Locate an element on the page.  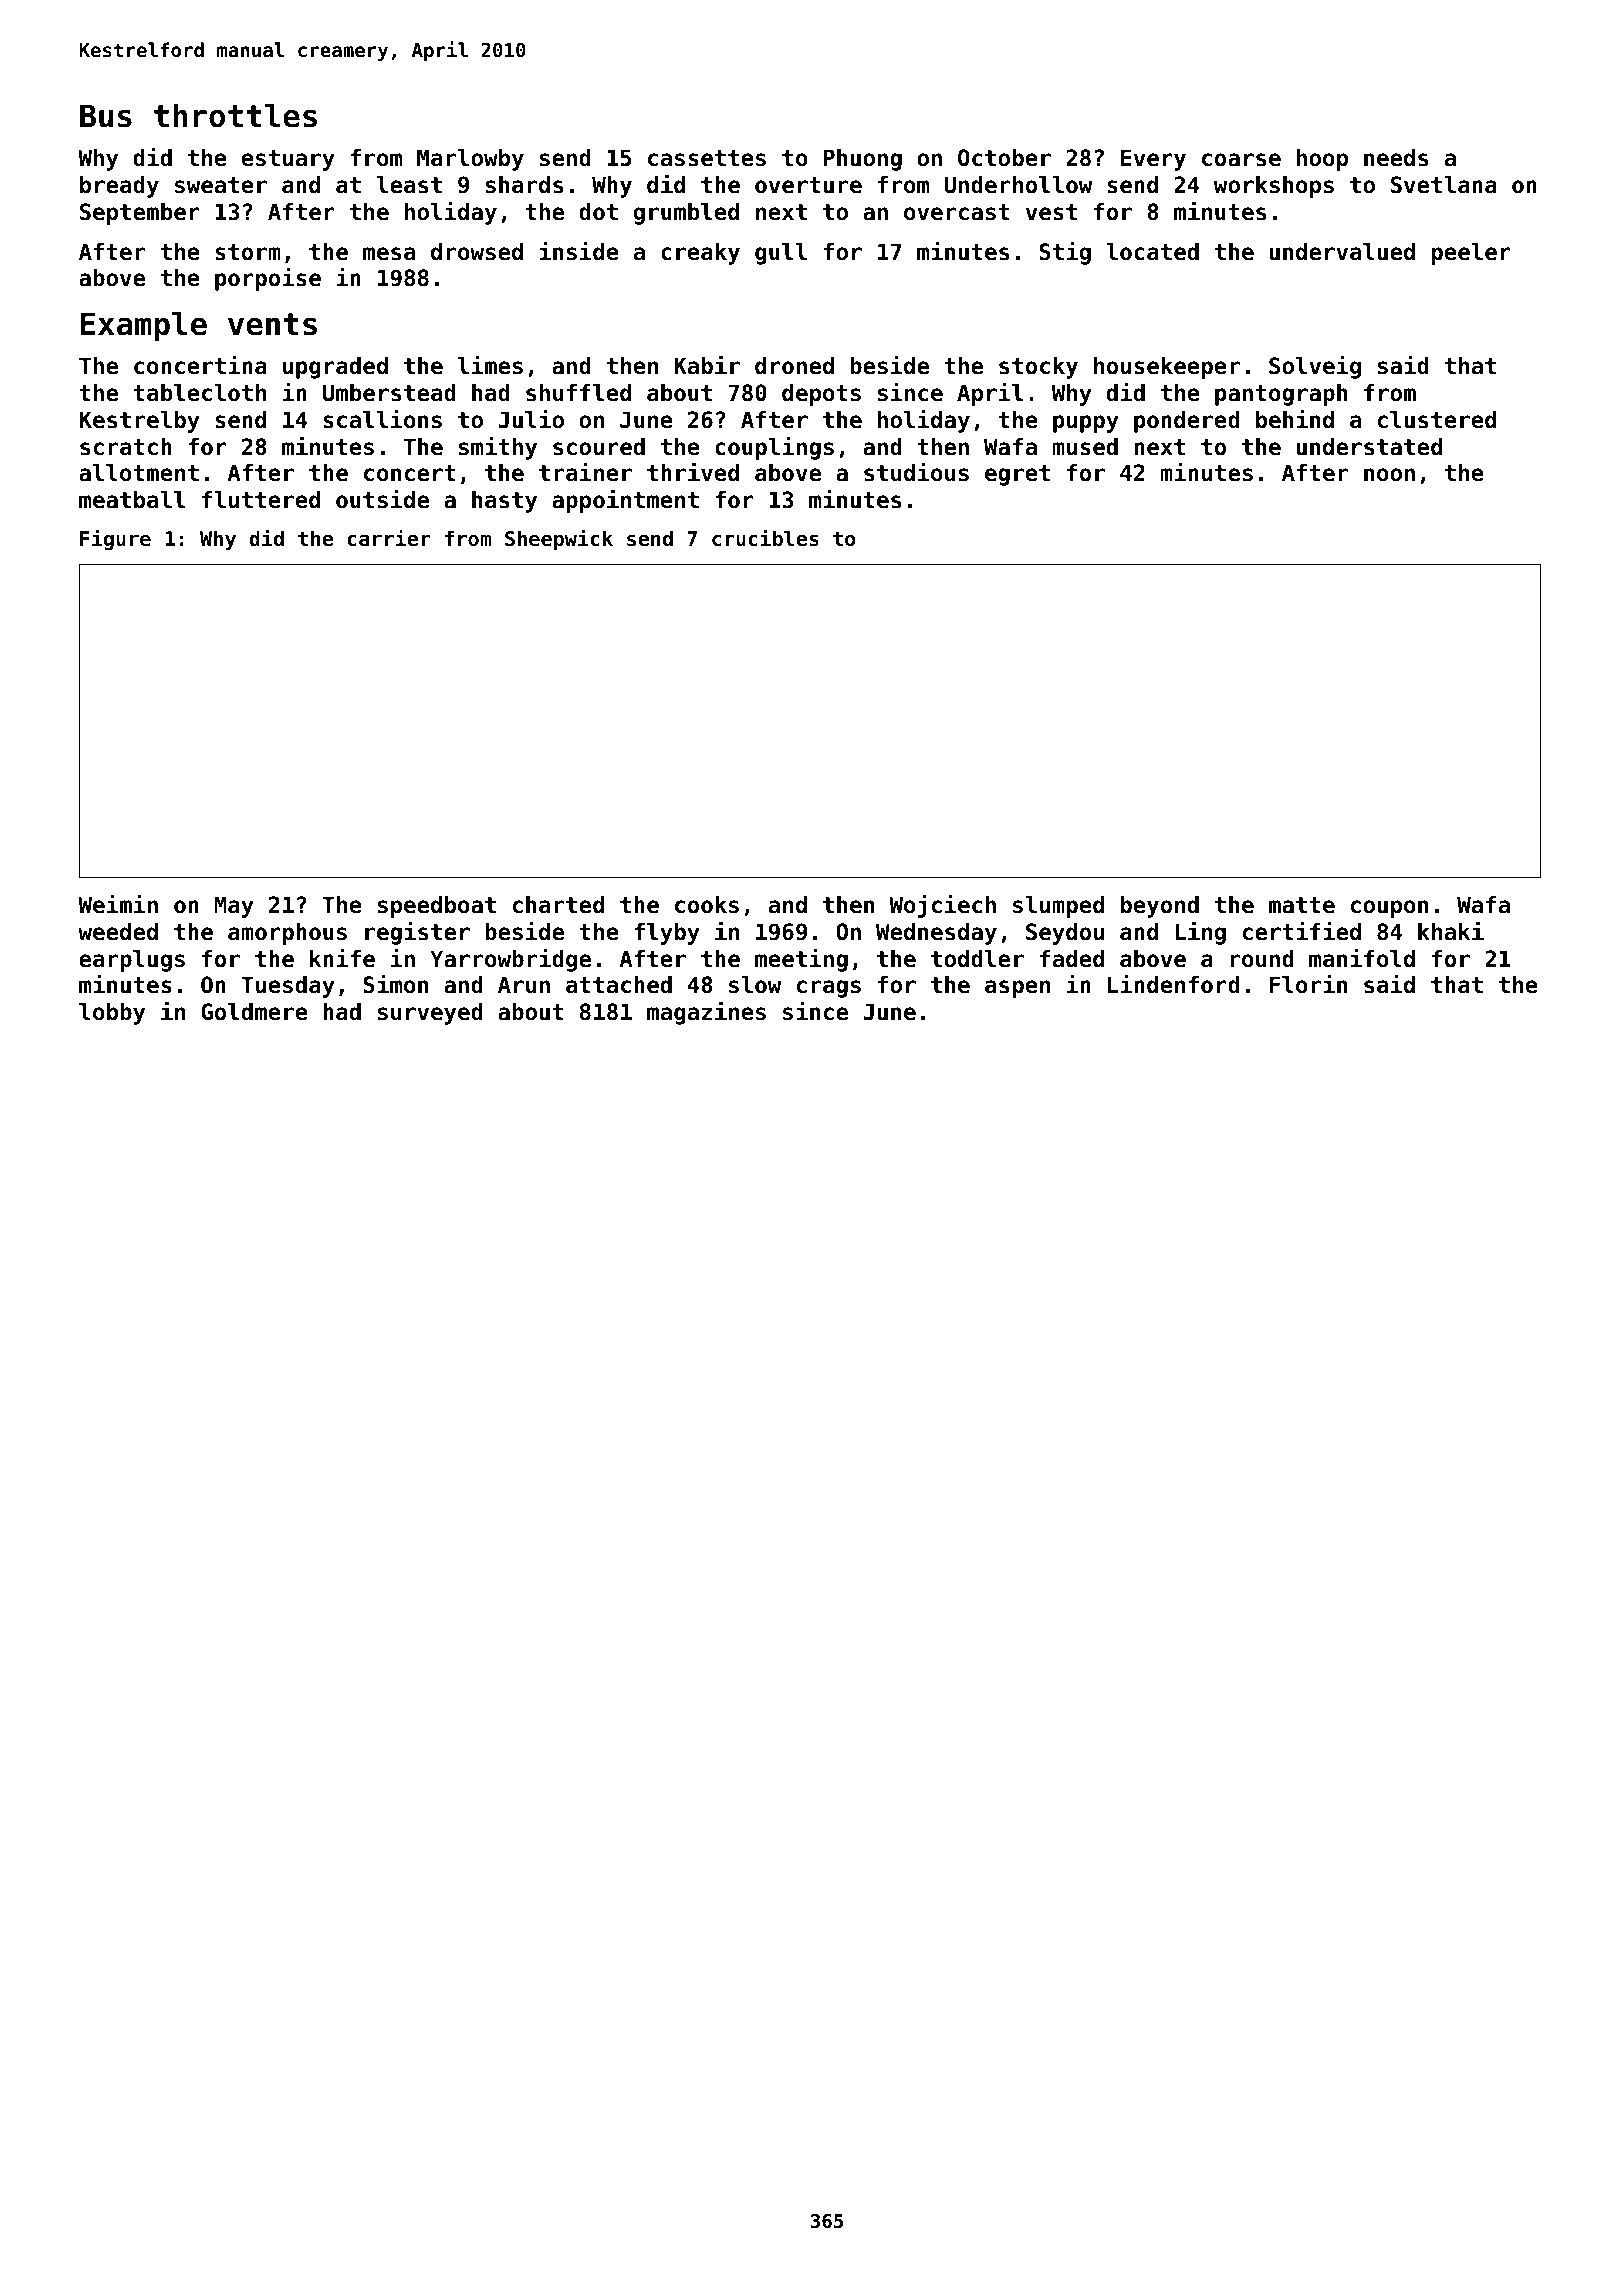
magazines is located at coordinates (706, 1013).
